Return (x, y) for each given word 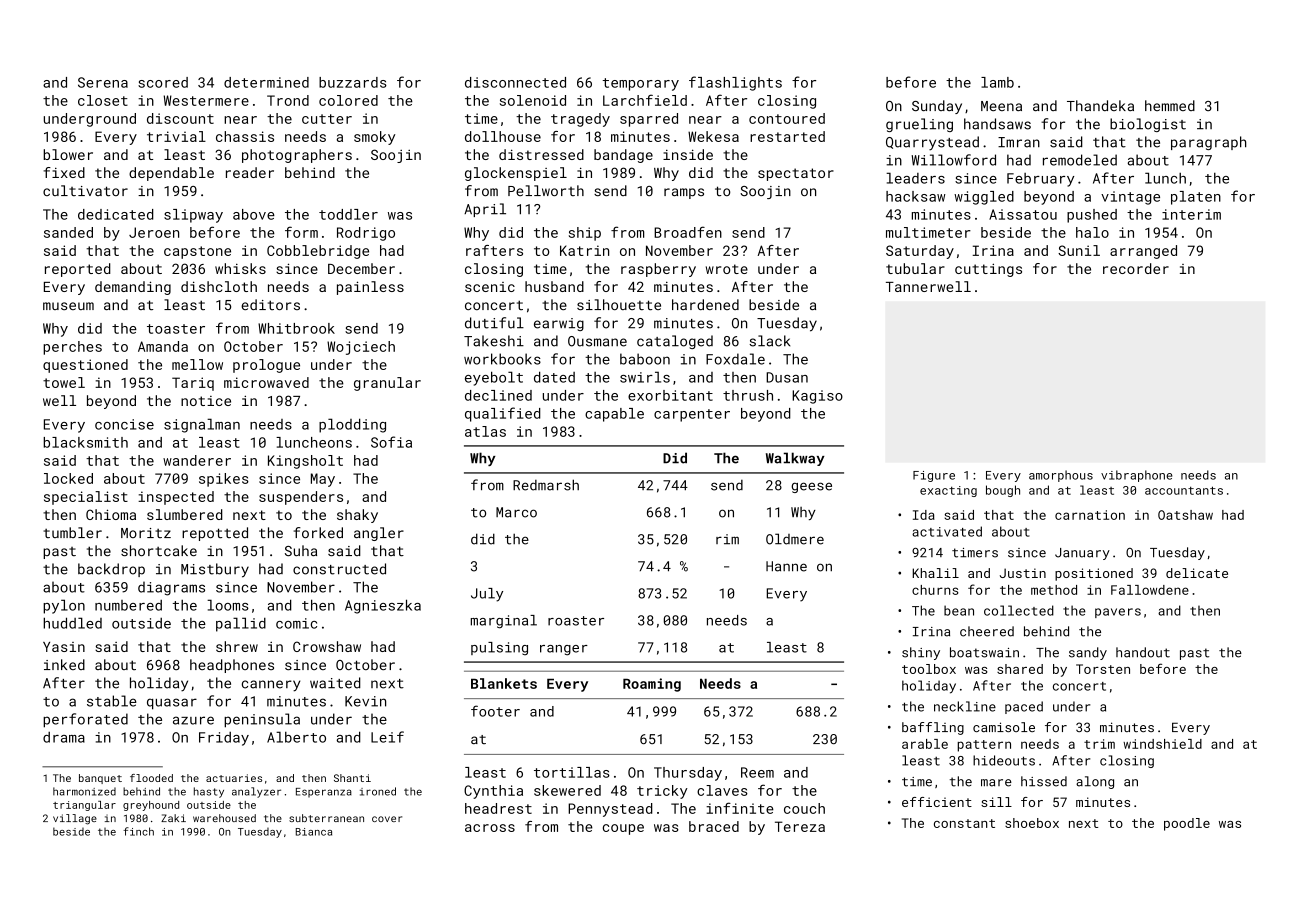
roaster (576, 621)
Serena (103, 82)
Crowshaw (327, 646)
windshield (1162, 744)
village (75, 819)
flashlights (735, 83)
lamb (997, 82)
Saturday (920, 252)
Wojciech (361, 348)
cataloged (675, 342)
